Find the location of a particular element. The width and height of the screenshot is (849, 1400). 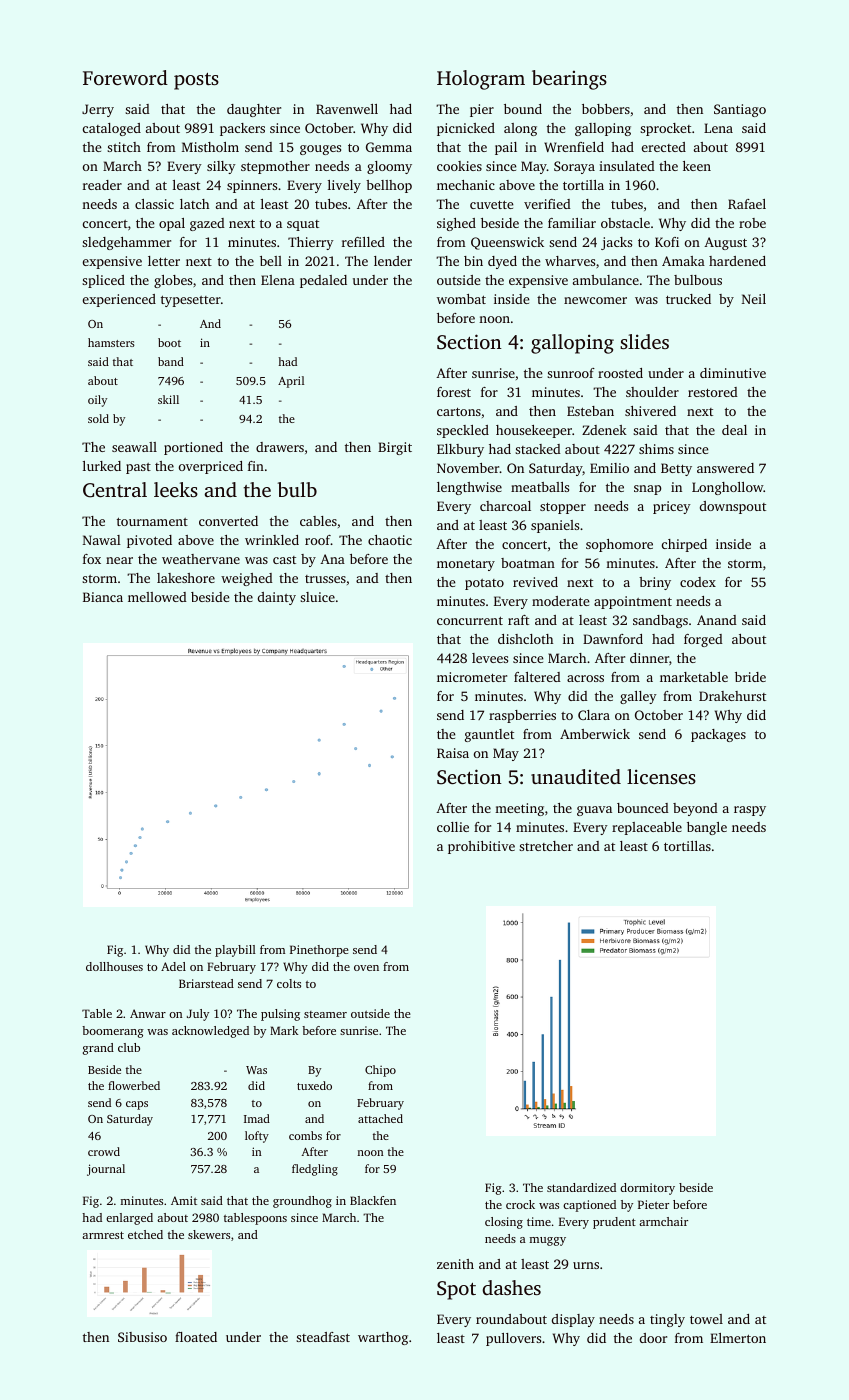

Anand is located at coordinates (717, 620).
